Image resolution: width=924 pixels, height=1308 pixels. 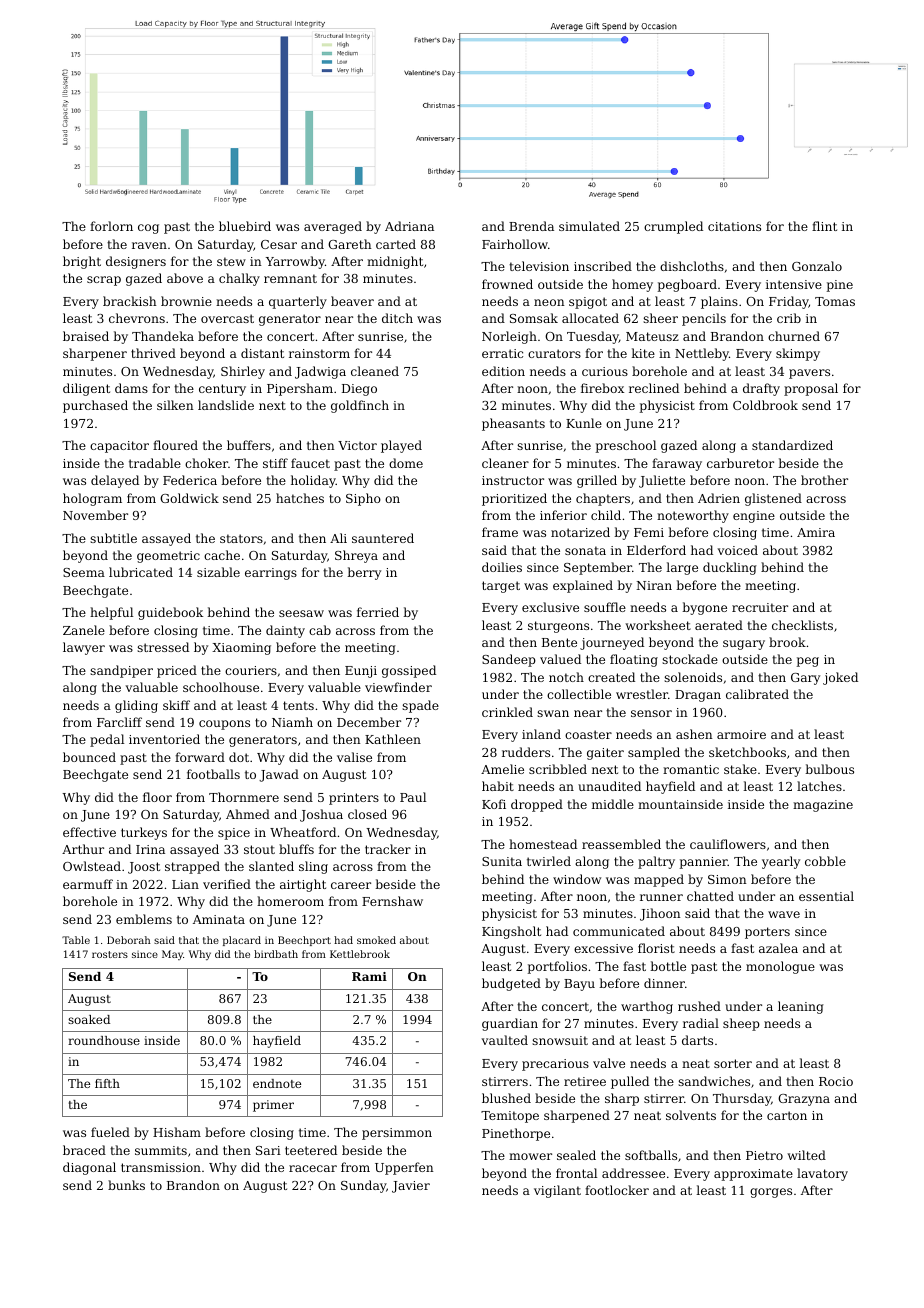 What do you see at coordinates (704, 319) in the screenshot?
I see `pencils` at bounding box center [704, 319].
